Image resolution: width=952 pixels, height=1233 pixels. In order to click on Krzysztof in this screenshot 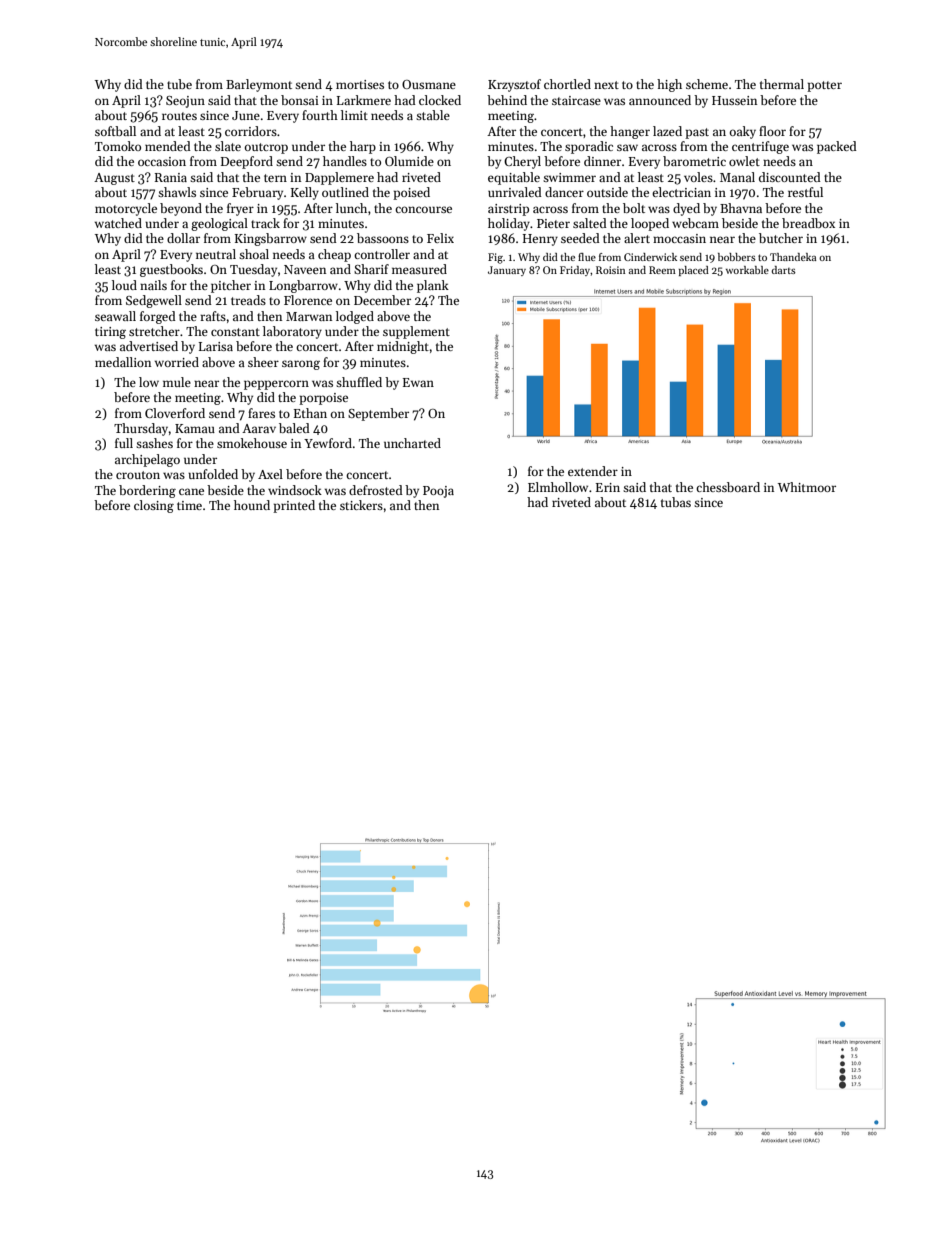, I will do `click(514, 85)`.
